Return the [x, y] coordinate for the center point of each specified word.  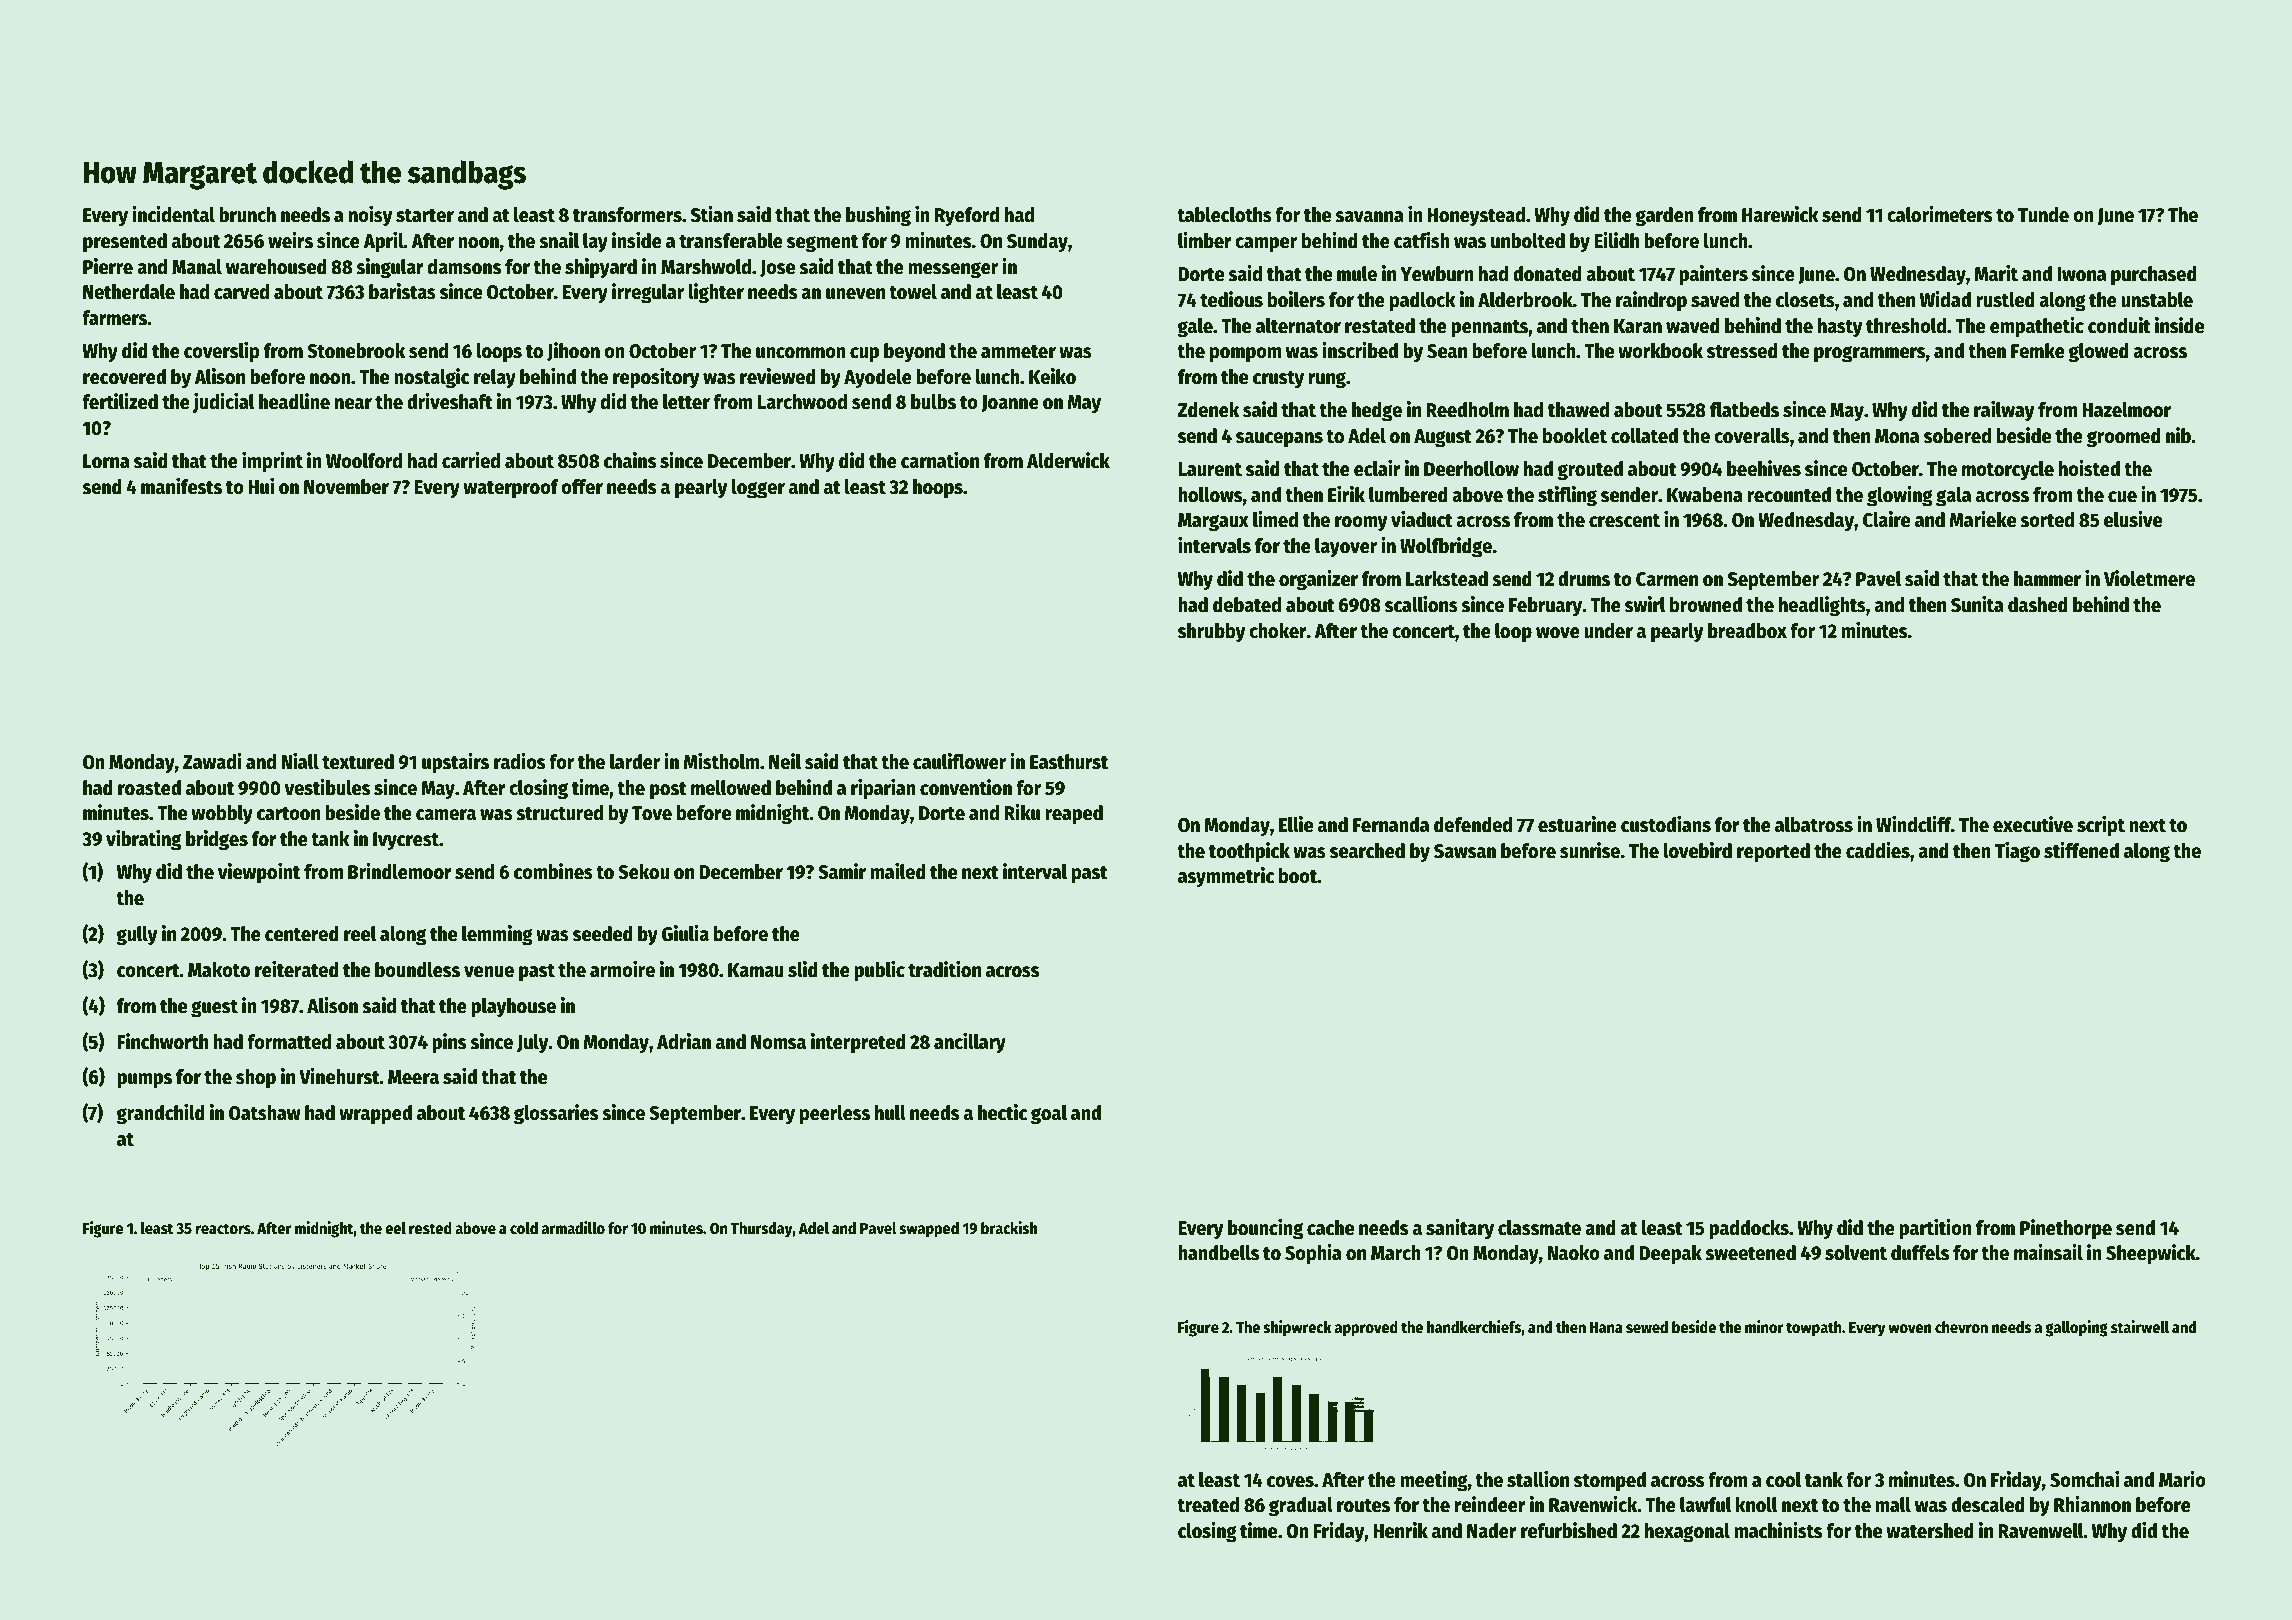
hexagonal [1687, 1533]
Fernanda [1391, 825]
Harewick [1780, 214]
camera [446, 815]
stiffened [2081, 850]
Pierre [108, 266]
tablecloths [1224, 215]
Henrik [1400, 1530]
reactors [223, 1229]
